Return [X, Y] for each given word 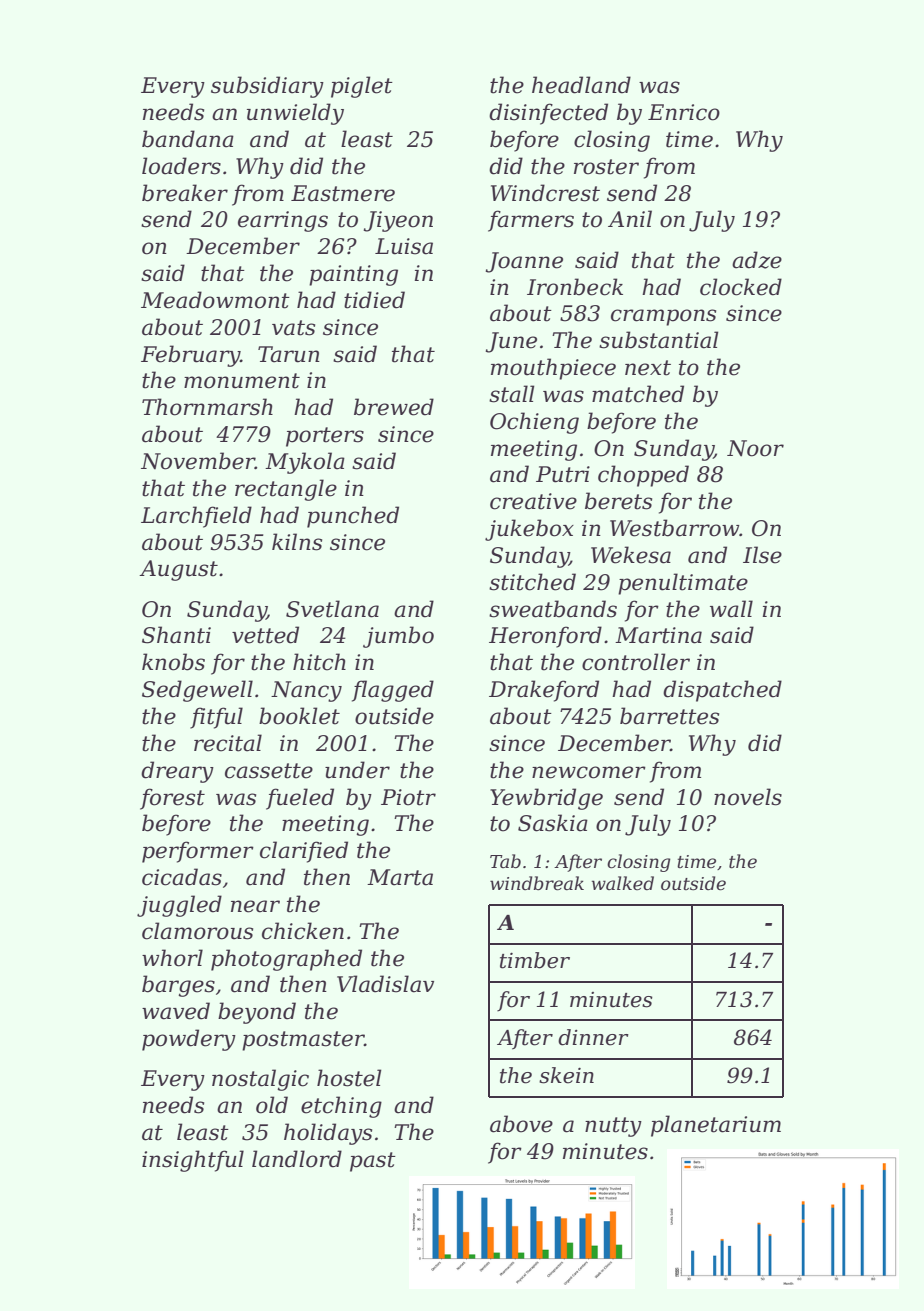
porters [325, 437]
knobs [173, 662]
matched [638, 394]
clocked [741, 287]
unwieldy [295, 114]
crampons [663, 317]
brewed [394, 407]
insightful [193, 1161]
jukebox [529, 530]
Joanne [524, 262]
